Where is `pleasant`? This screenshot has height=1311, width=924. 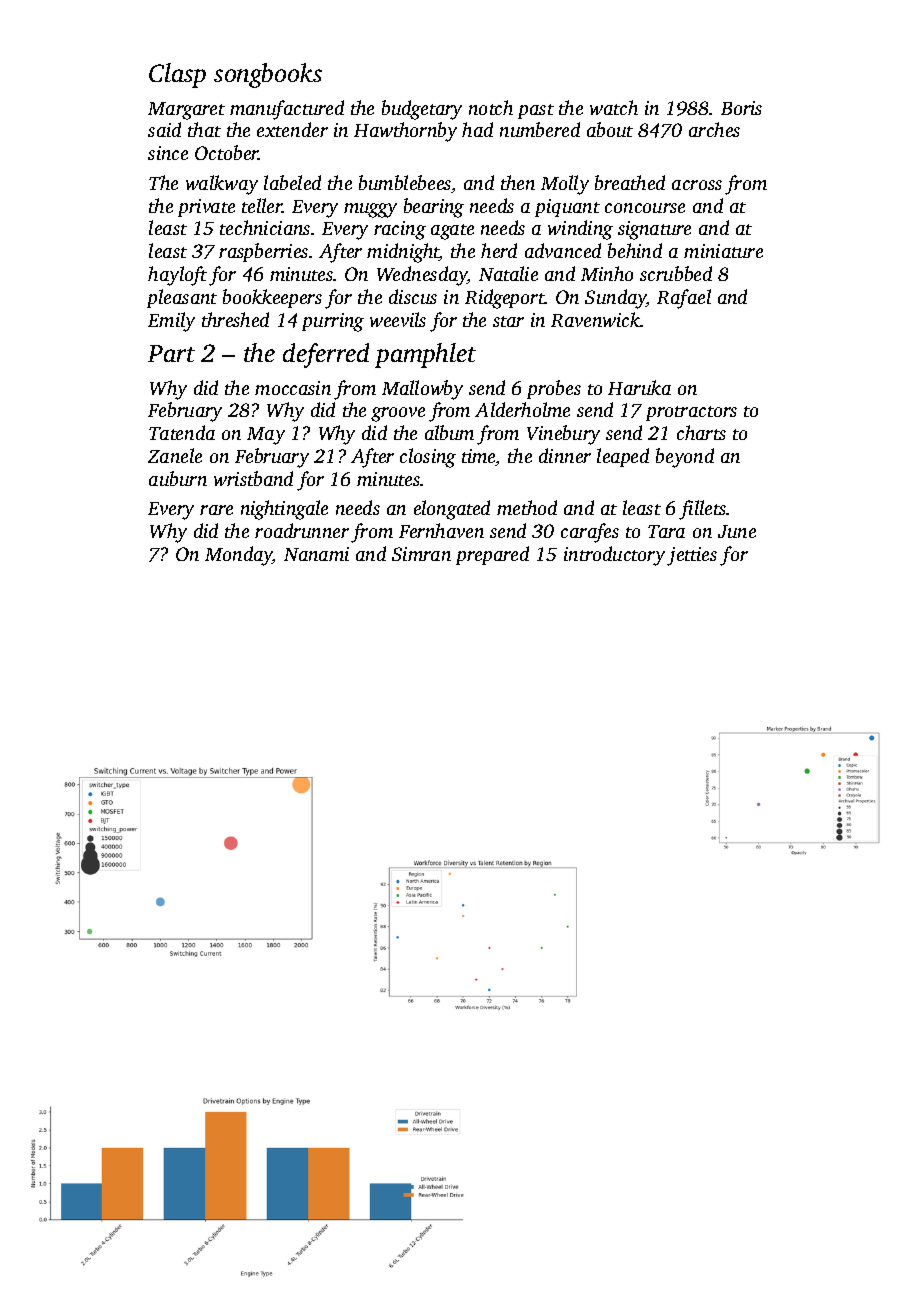
pleasant is located at coordinates (182, 298).
